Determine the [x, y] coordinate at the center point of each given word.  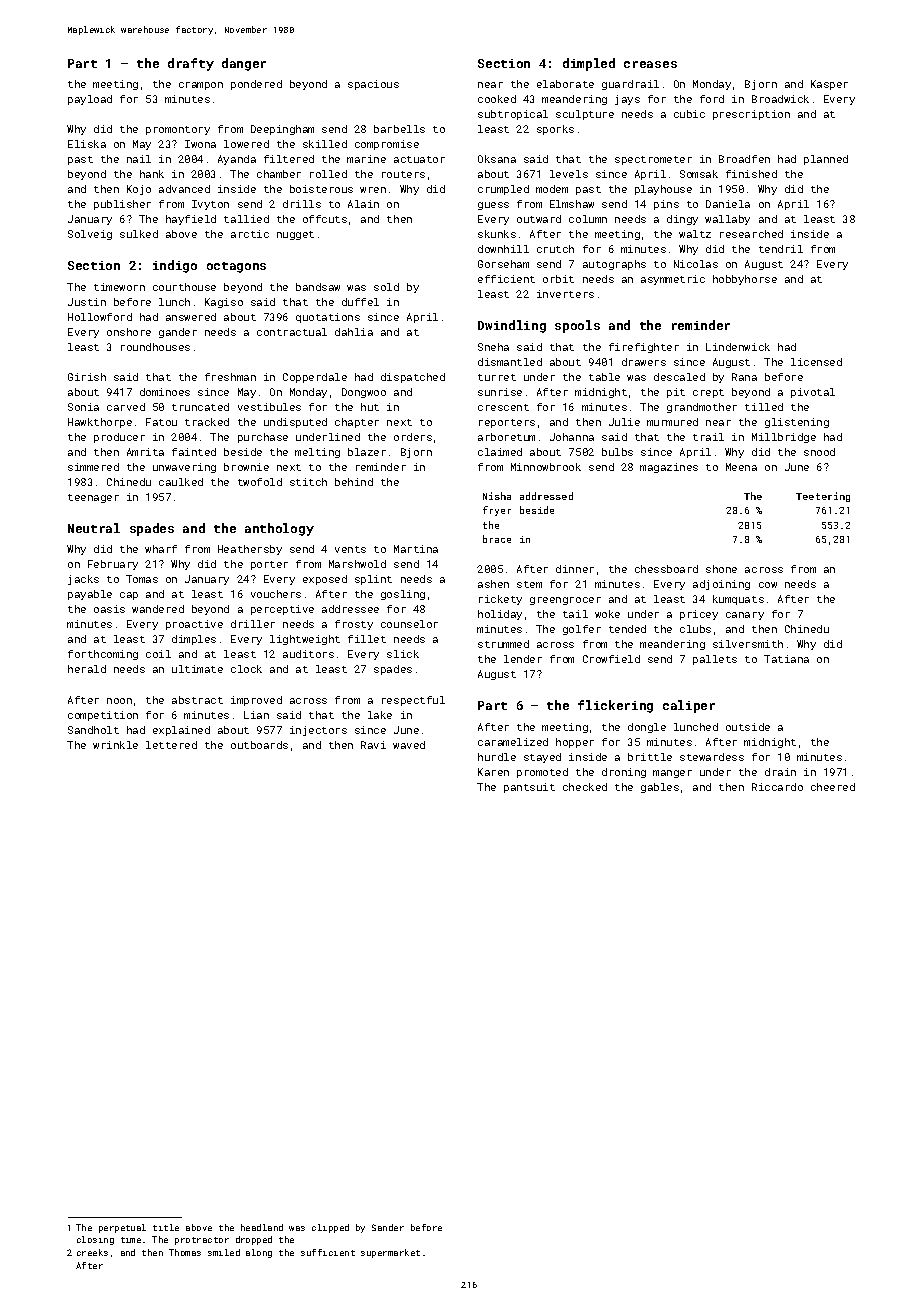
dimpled [589, 64]
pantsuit [529, 788]
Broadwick [780, 99]
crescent [503, 407]
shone [721, 569]
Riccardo [777, 787]
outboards [259, 745]
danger [244, 64]
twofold [260, 482]
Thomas [185, 1252]
